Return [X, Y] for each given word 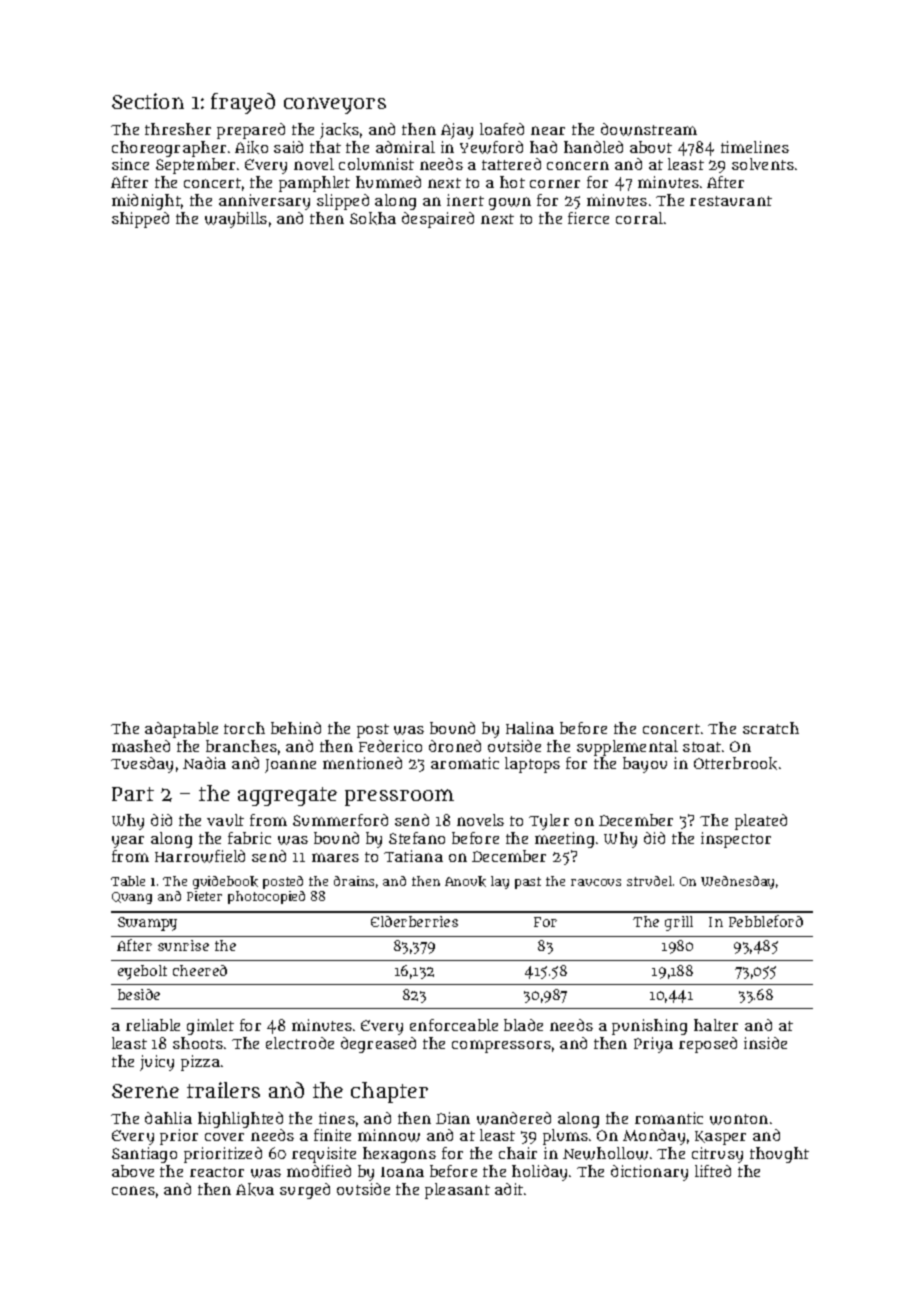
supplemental [627, 748]
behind [296, 728]
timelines [755, 147]
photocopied [266, 897]
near [548, 130]
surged [305, 1191]
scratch [771, 728]
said [288, 147]
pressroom [399, 797]
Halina [530, 728]
